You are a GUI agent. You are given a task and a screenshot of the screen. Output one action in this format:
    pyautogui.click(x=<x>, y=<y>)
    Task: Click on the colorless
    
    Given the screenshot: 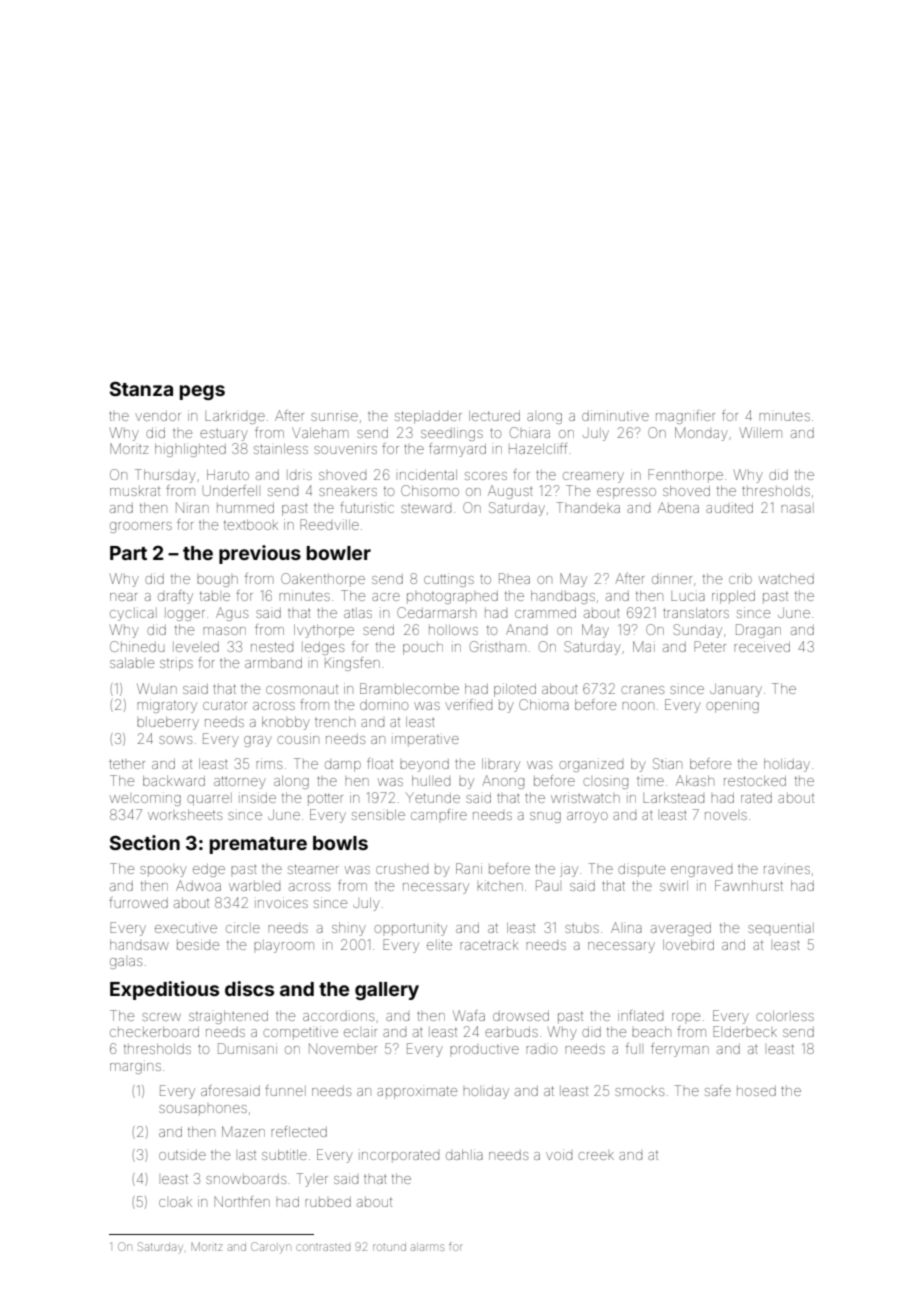 What is the action you would take?
    pyautogui.click(x=785, y=1016)
